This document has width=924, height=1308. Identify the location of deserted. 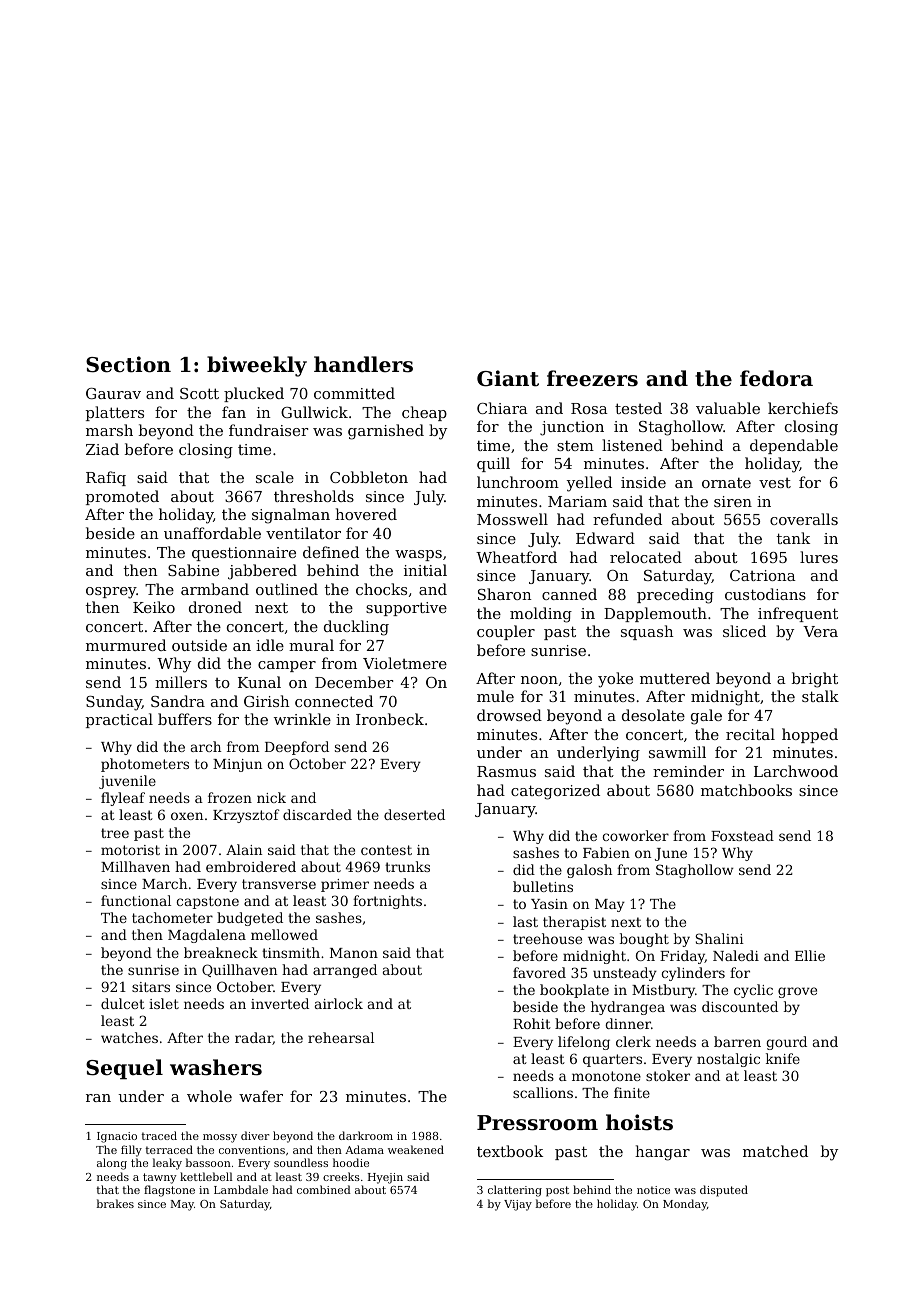
(414, 814).
